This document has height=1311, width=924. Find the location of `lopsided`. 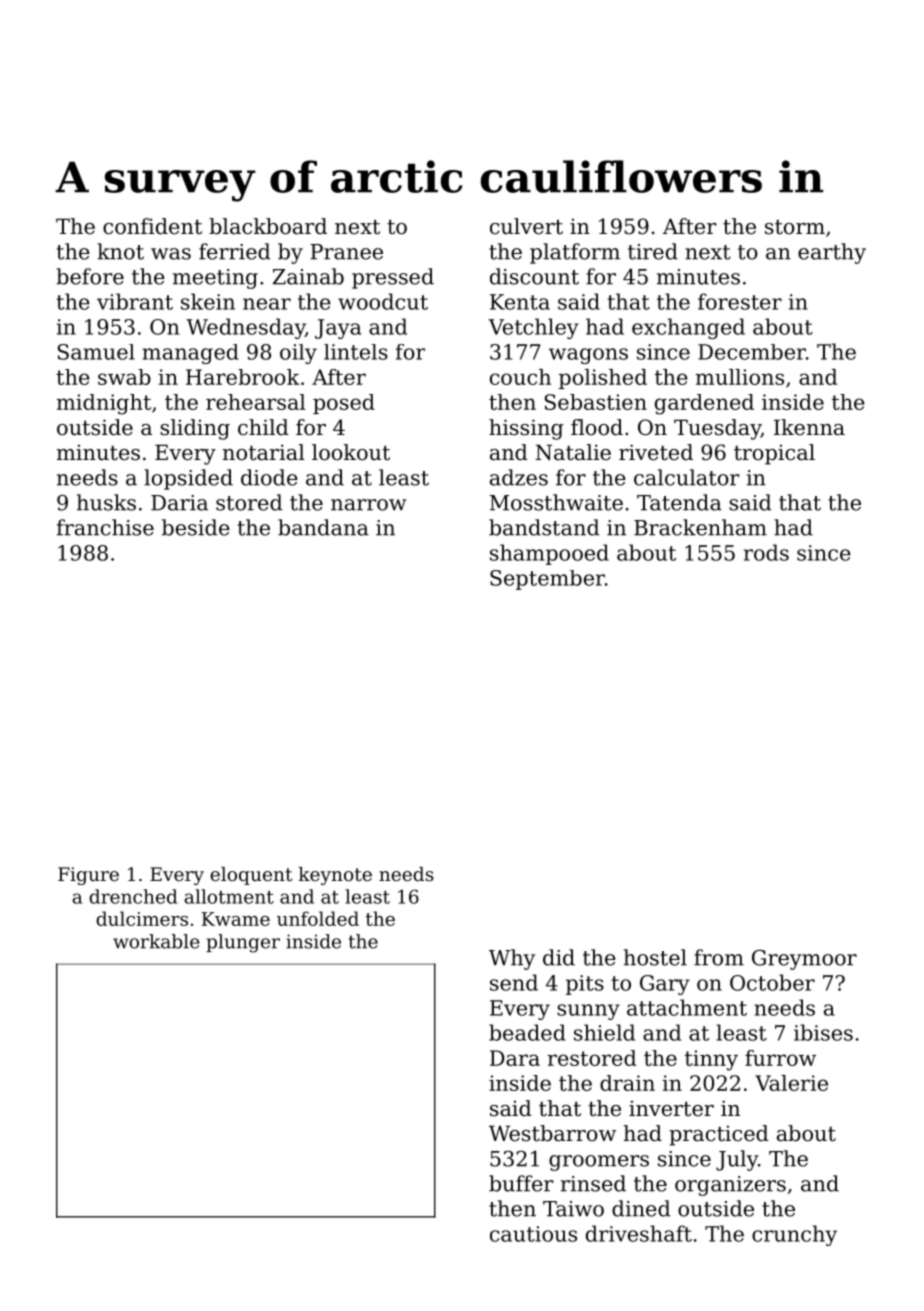

lopsided is located at coordinates (188, 479).
